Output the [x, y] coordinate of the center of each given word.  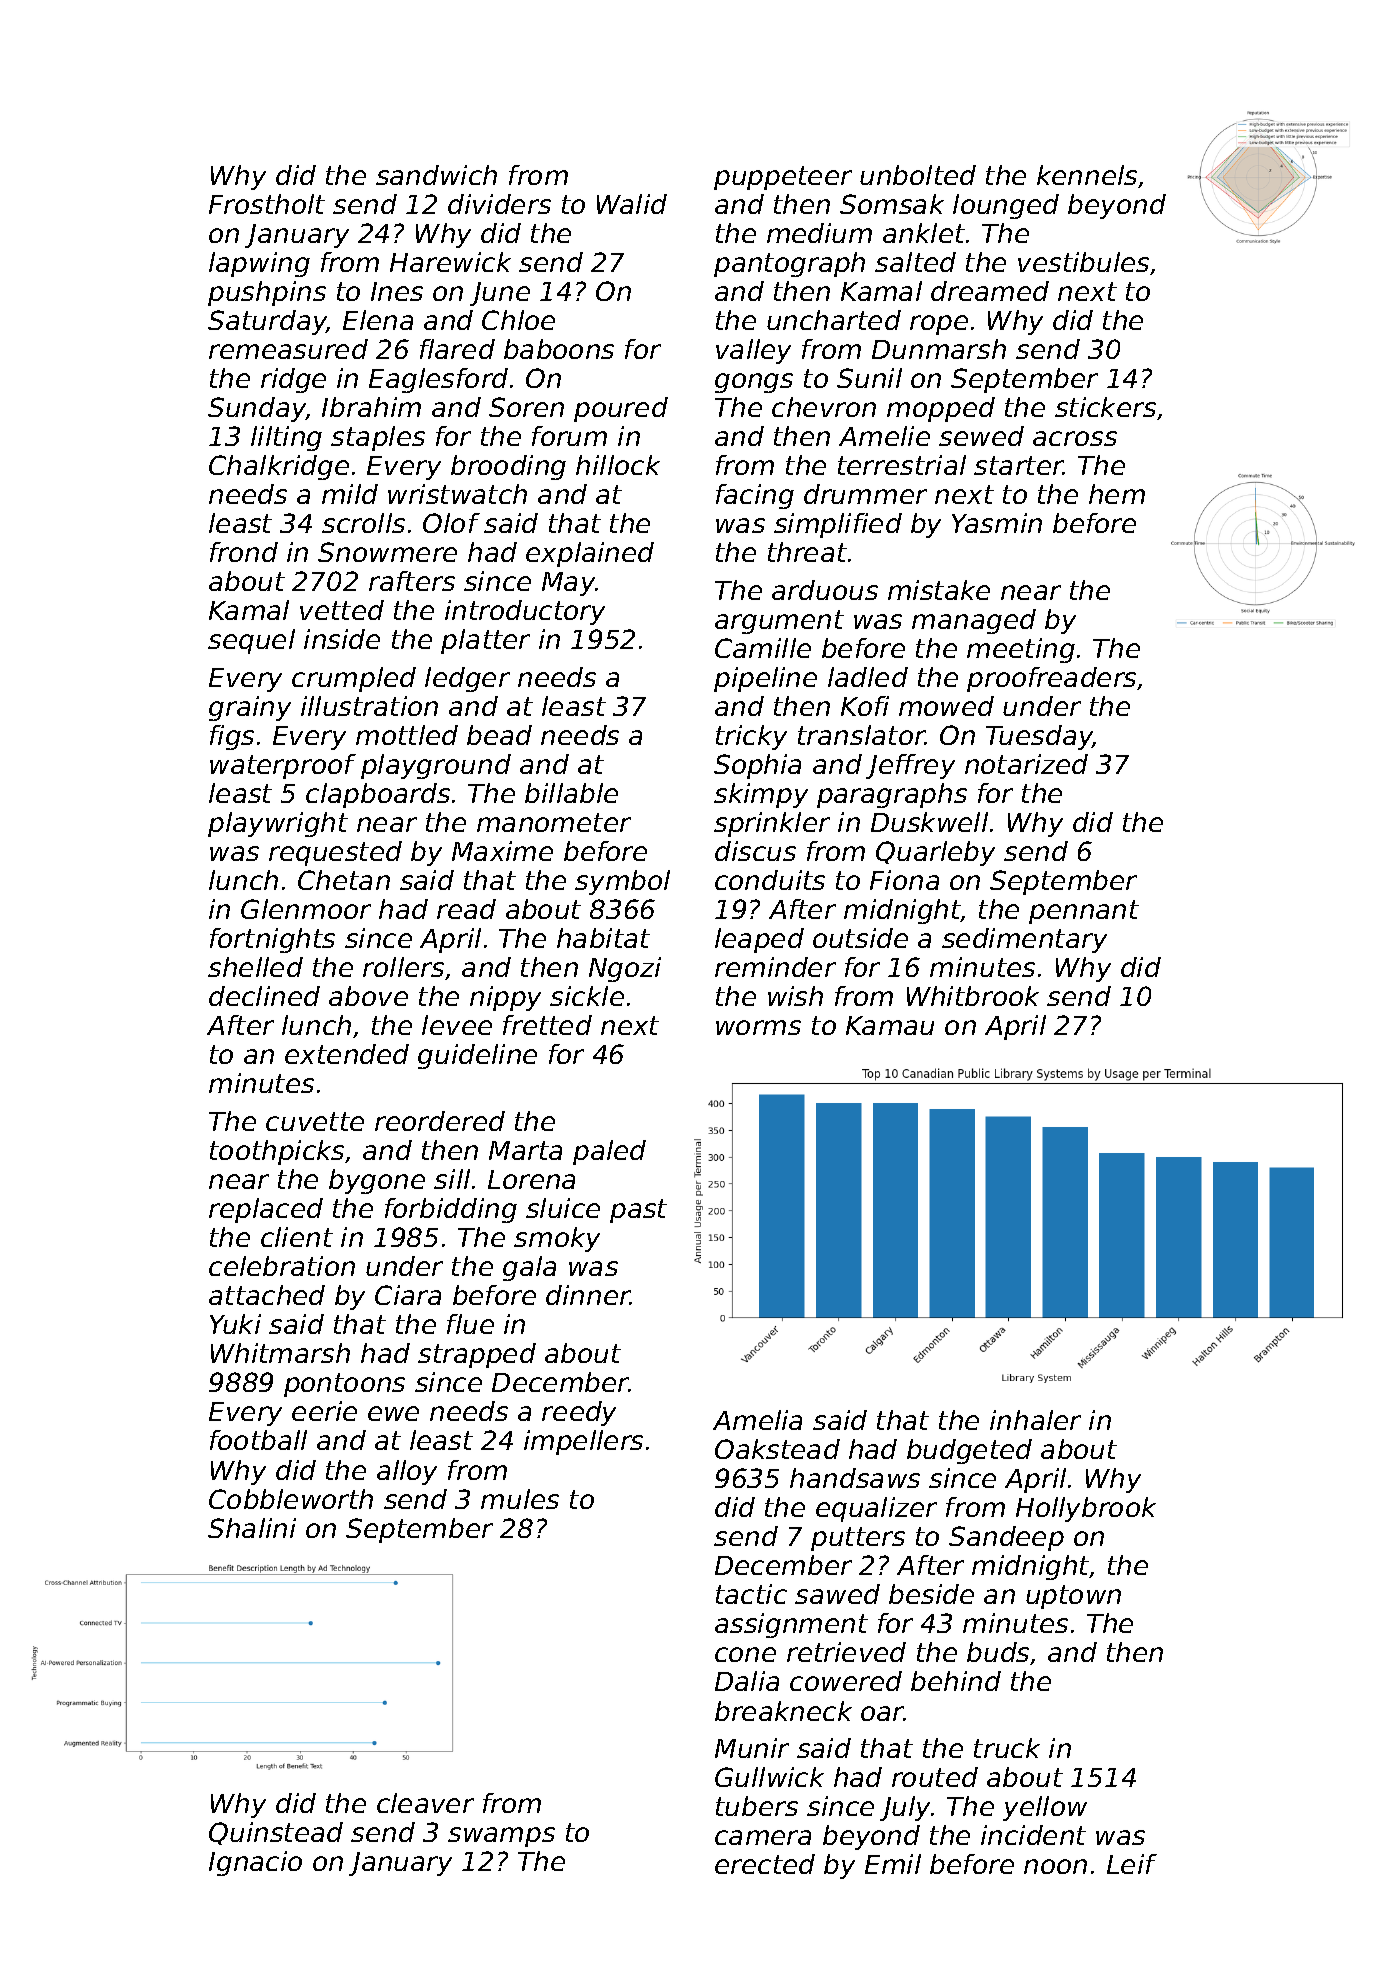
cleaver [425, 1803]
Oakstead [777, 1449]
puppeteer [783, 178]
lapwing [259, 264]
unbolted [918, 175]
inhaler [1035, 1420]
